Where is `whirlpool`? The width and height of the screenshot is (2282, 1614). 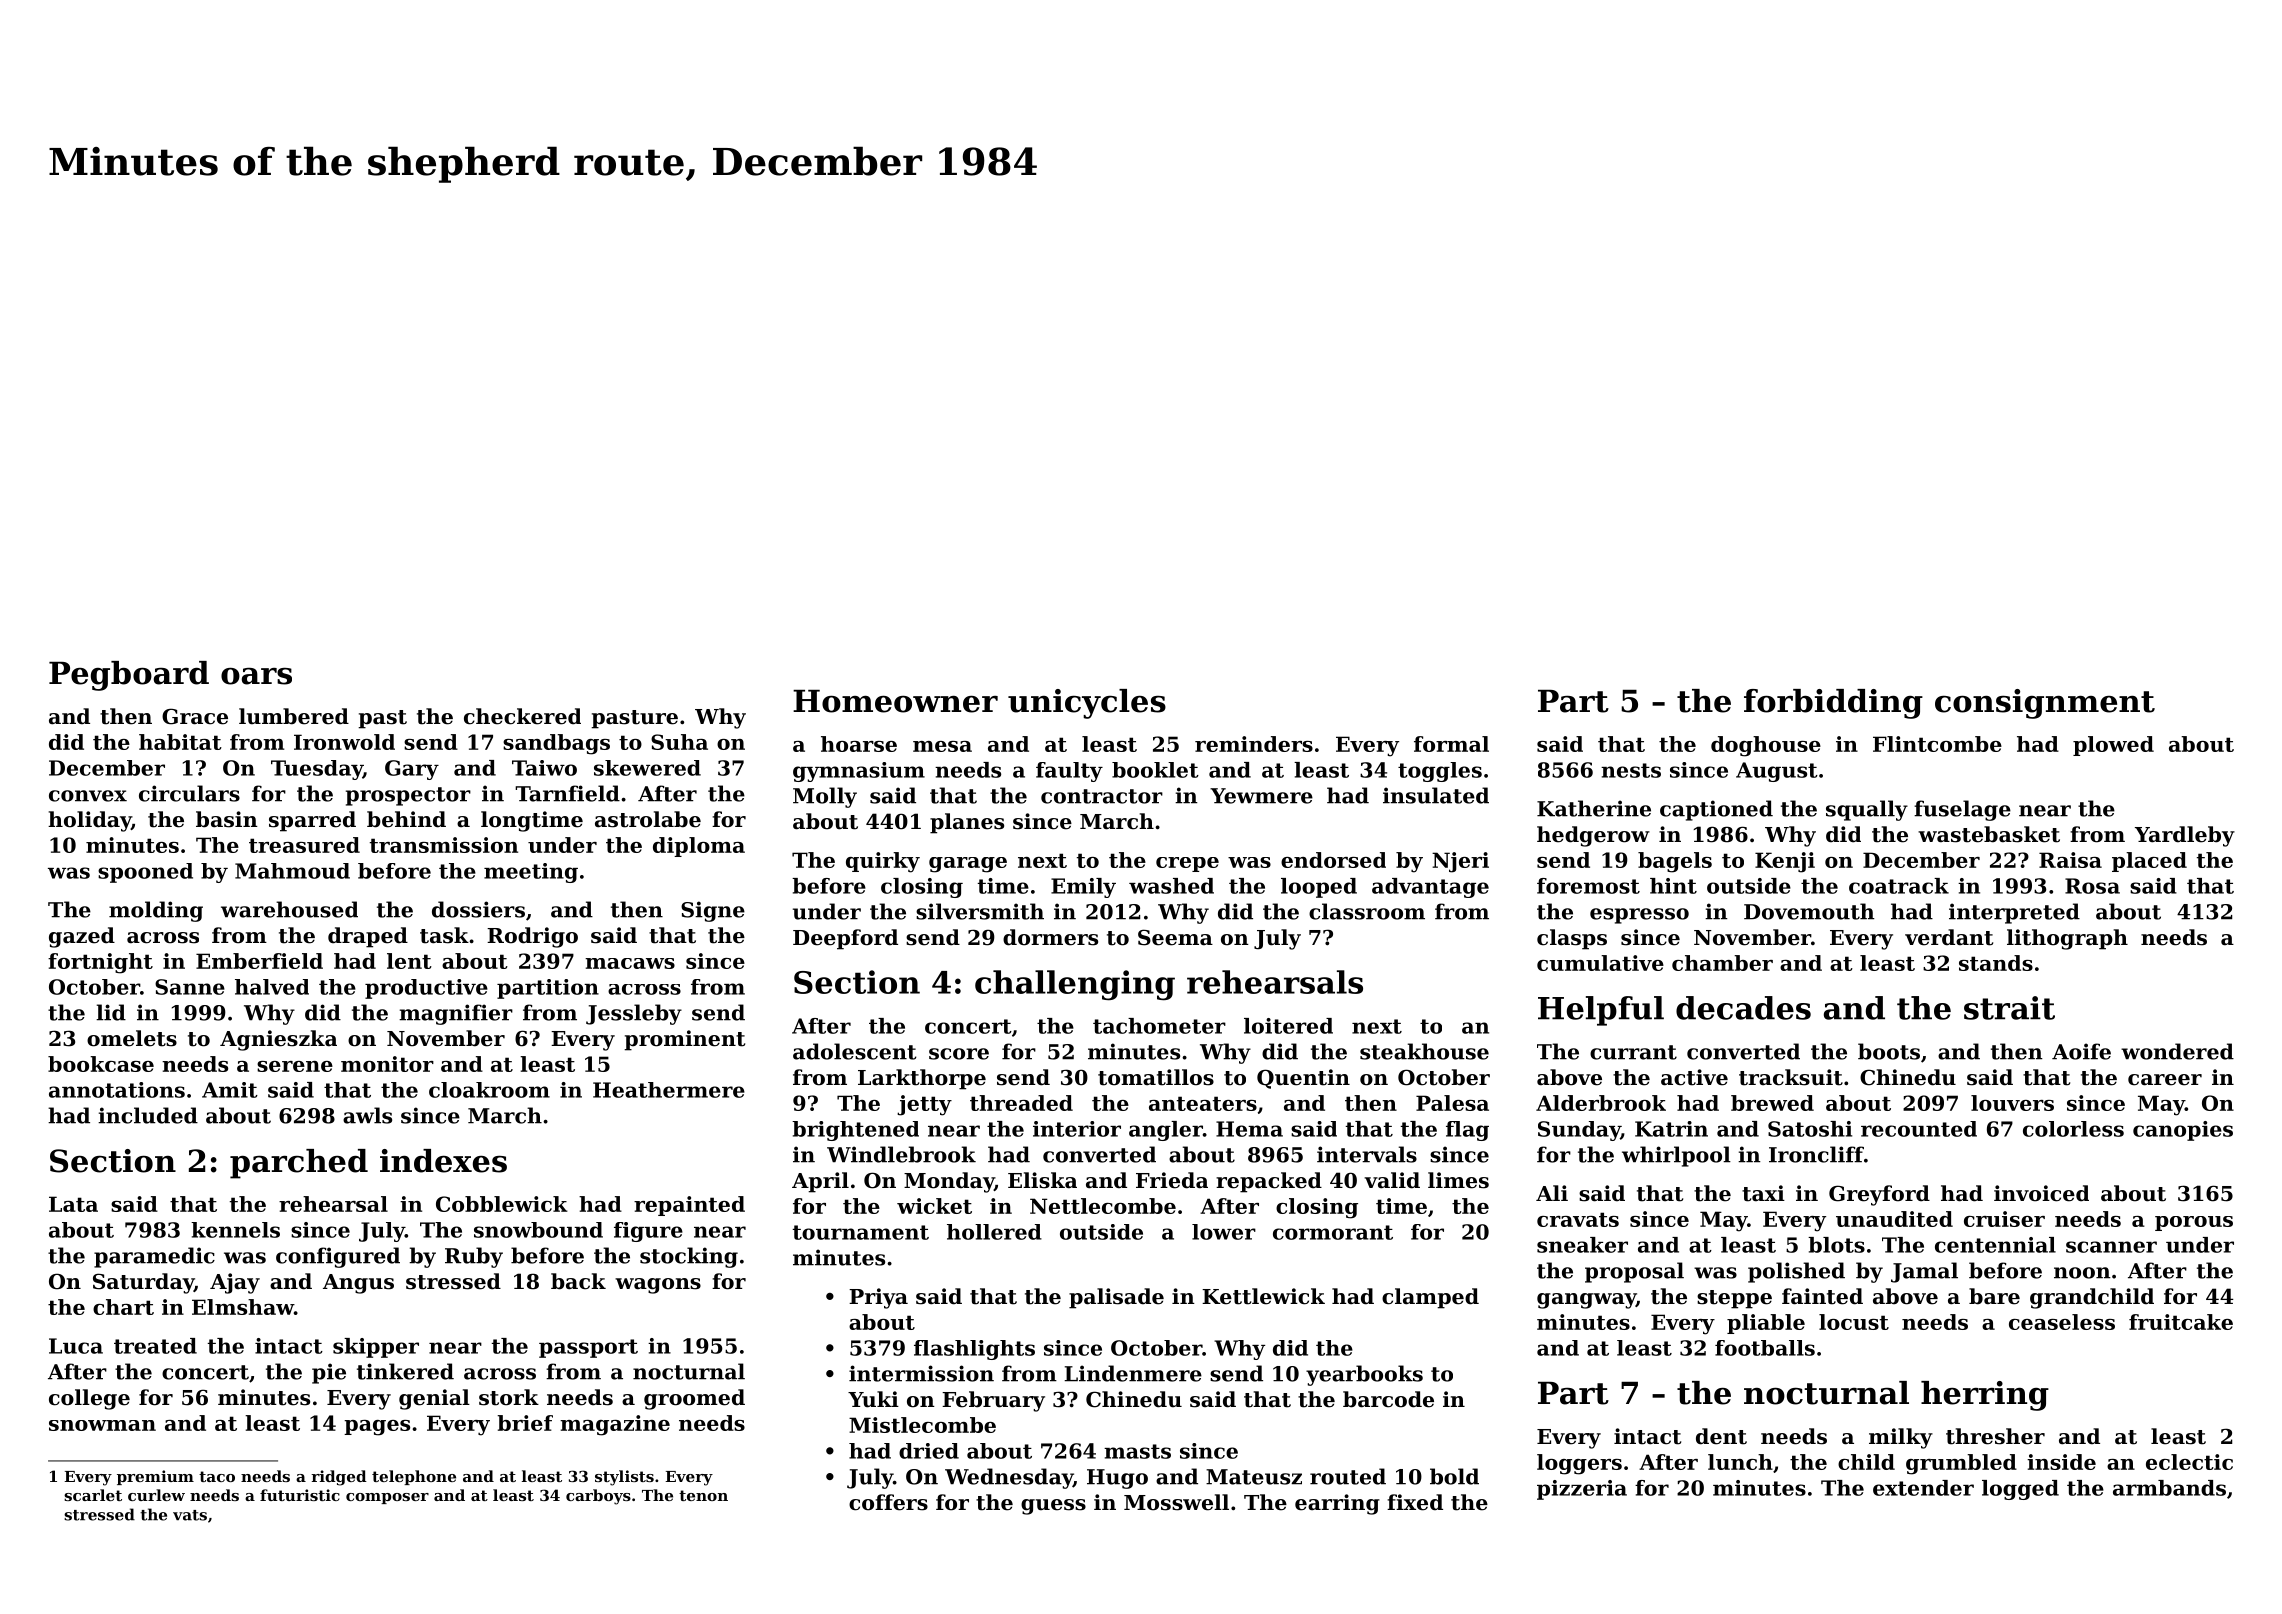 whirlpool is located at coordinates (1676, 1156).
